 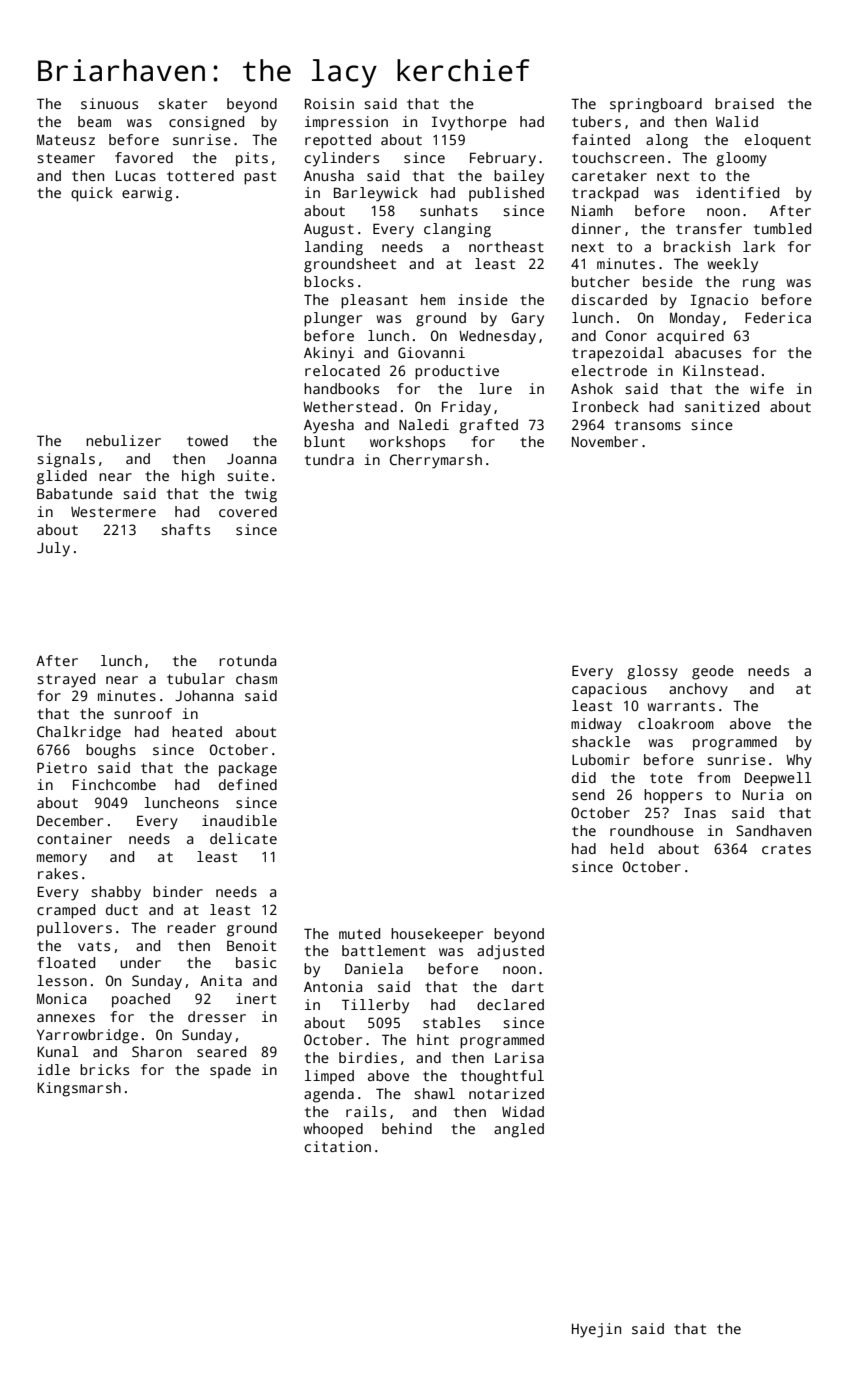 I want to click on Cherrymarsh, so click(x=436, y=461).
